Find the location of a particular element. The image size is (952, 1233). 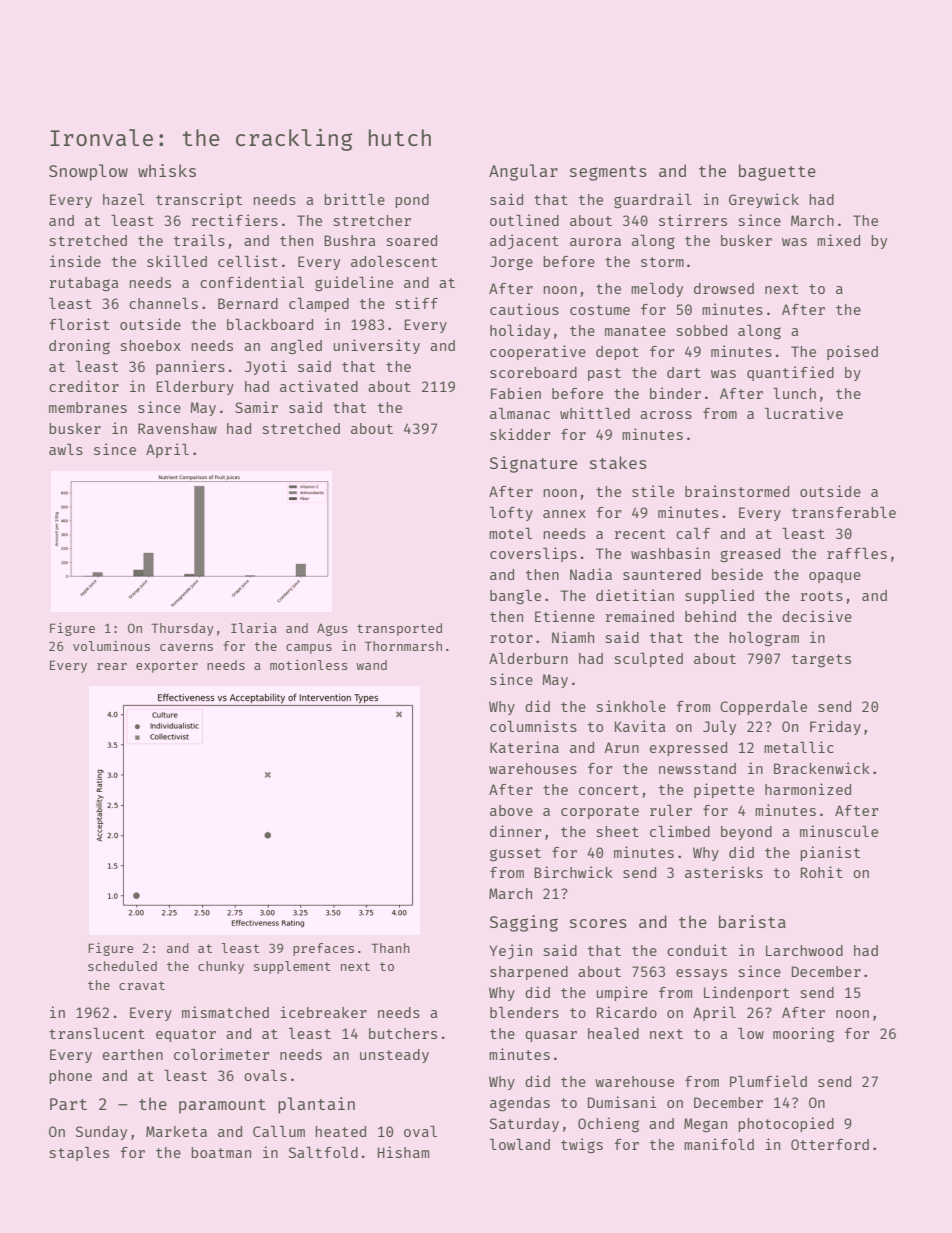

Snowplow is located at coordinates (88, 172).
